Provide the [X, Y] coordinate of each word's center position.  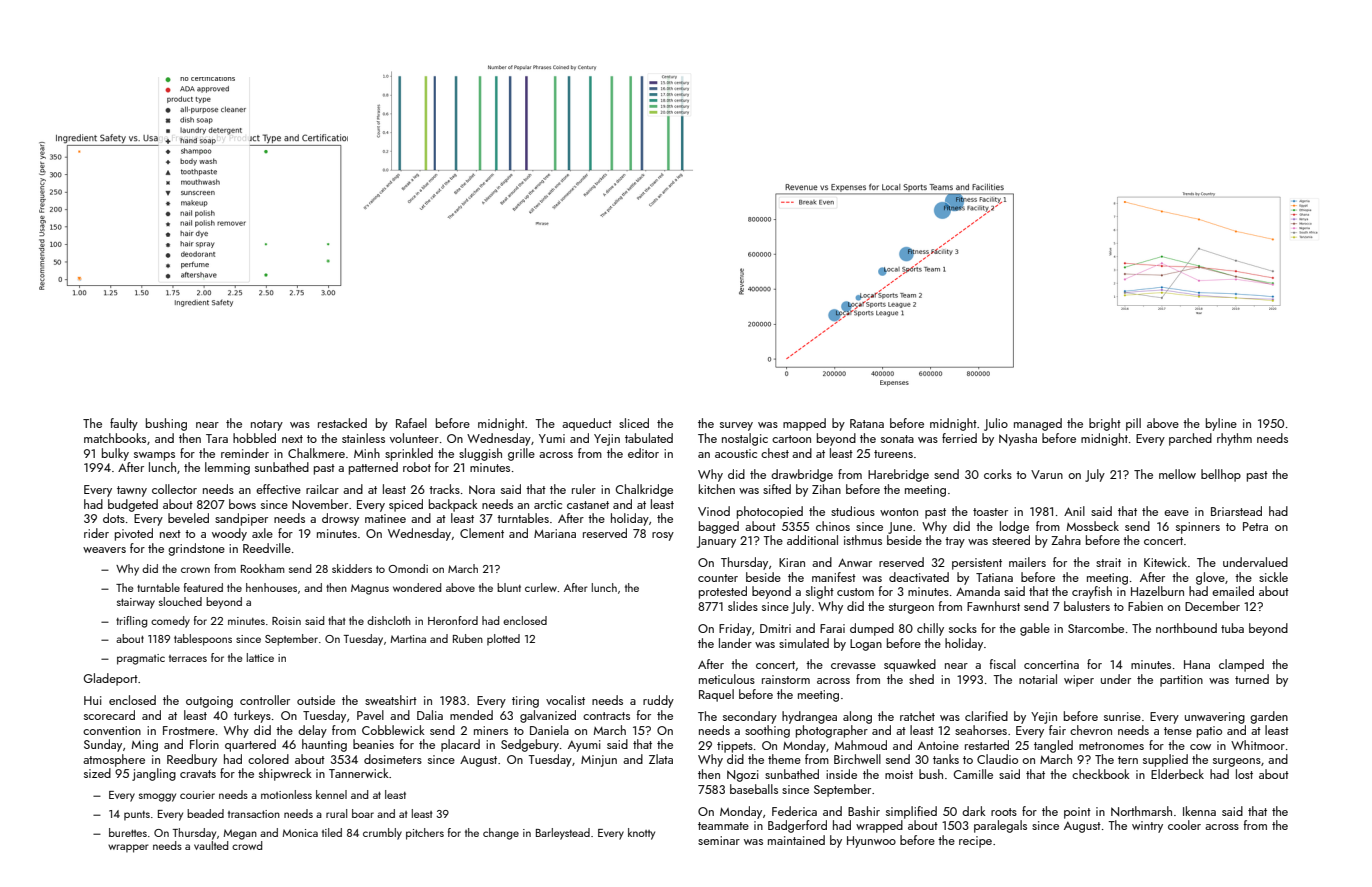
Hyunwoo [871, 842]
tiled [332, 832]
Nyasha [1018, 439]
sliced [634, 423]
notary [267, 425]
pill [1133, 424]
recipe [975, 842]
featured [203, 587]
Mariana [555, 533]
